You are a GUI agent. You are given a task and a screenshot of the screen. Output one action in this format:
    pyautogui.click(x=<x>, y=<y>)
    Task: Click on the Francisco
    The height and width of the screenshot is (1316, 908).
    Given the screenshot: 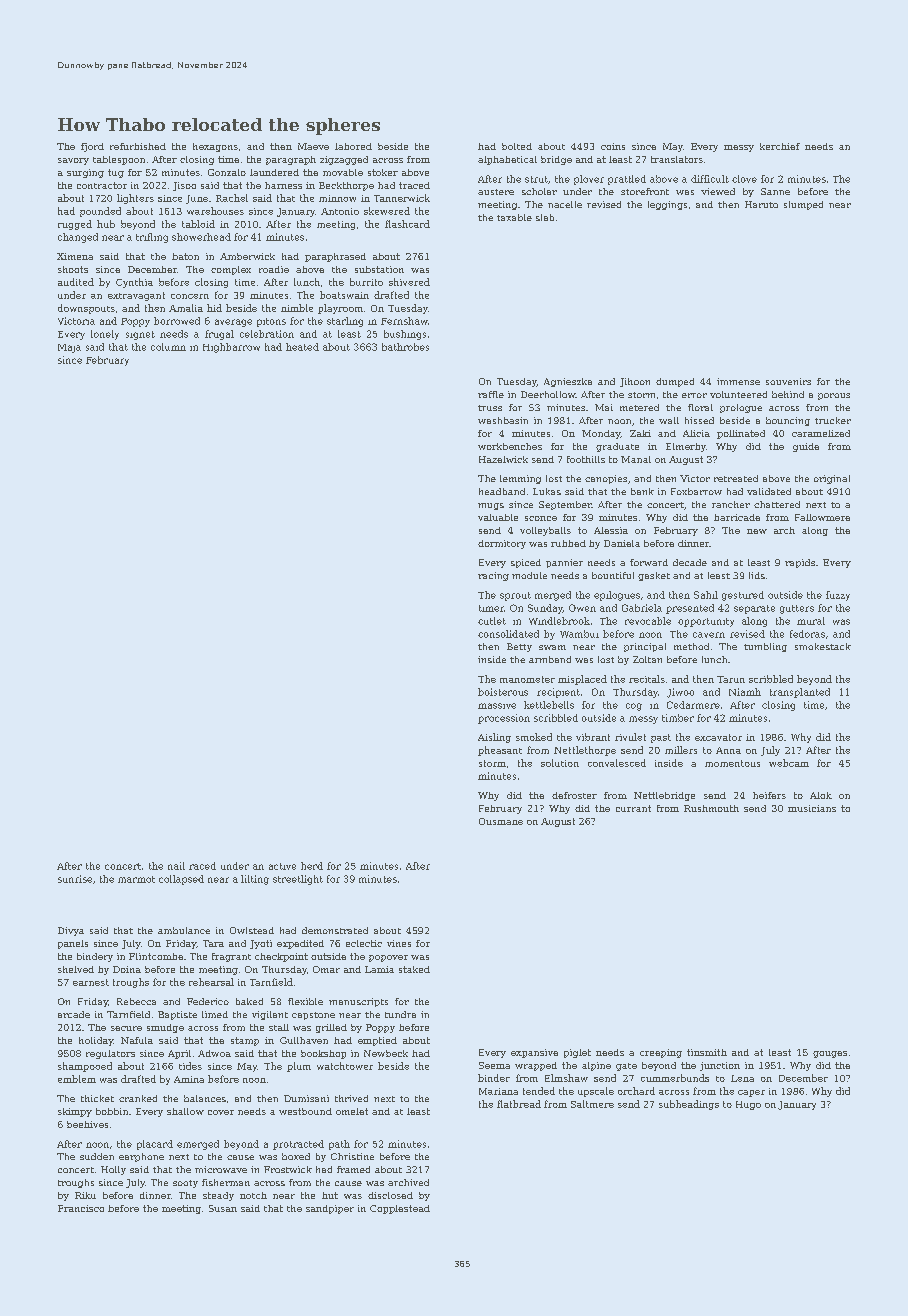 What is the action you would take?
    pyautogui.click(x=81, y=1208)
